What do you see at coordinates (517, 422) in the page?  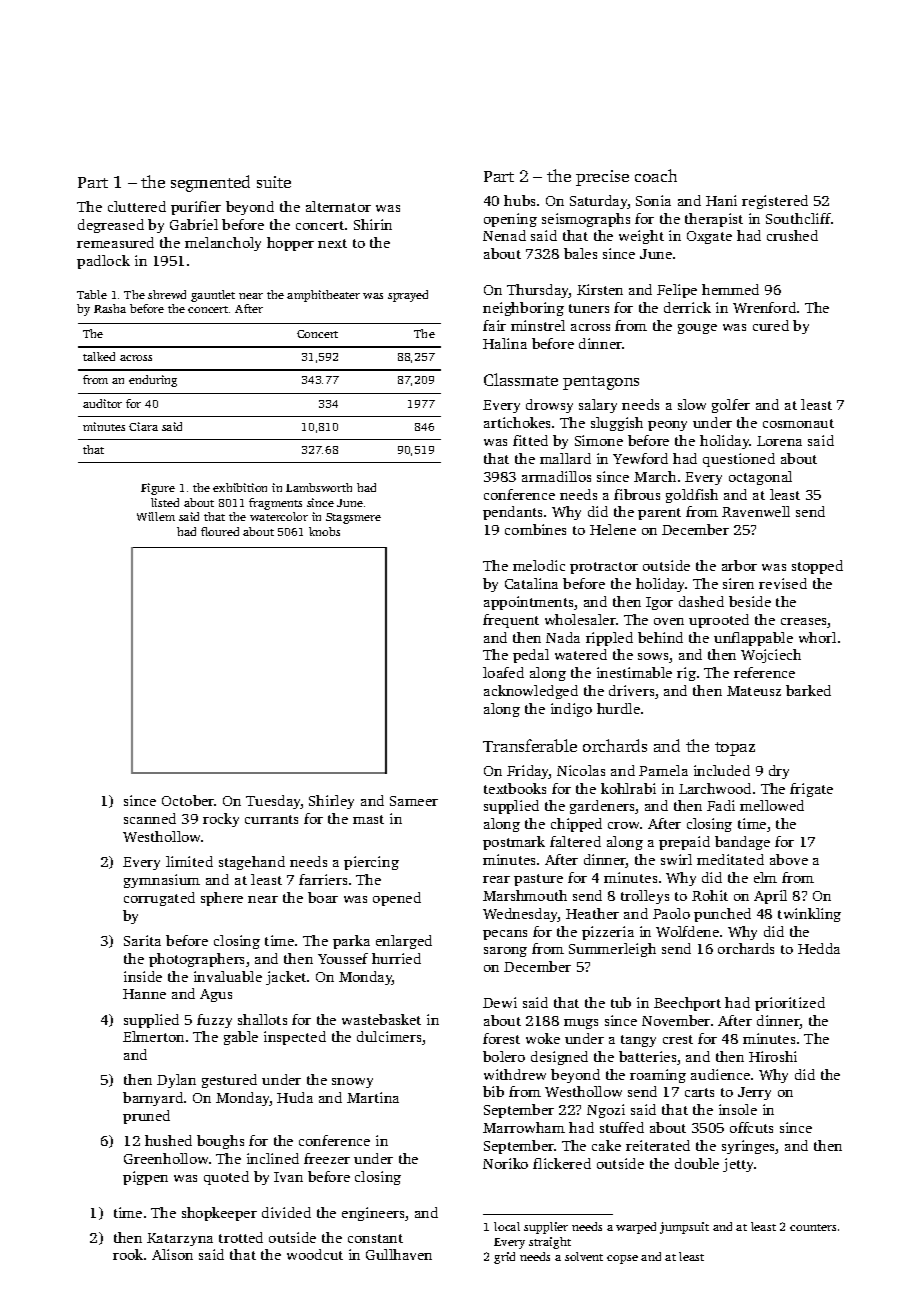 I see `artichokes` at bounding box center [517, 422].
